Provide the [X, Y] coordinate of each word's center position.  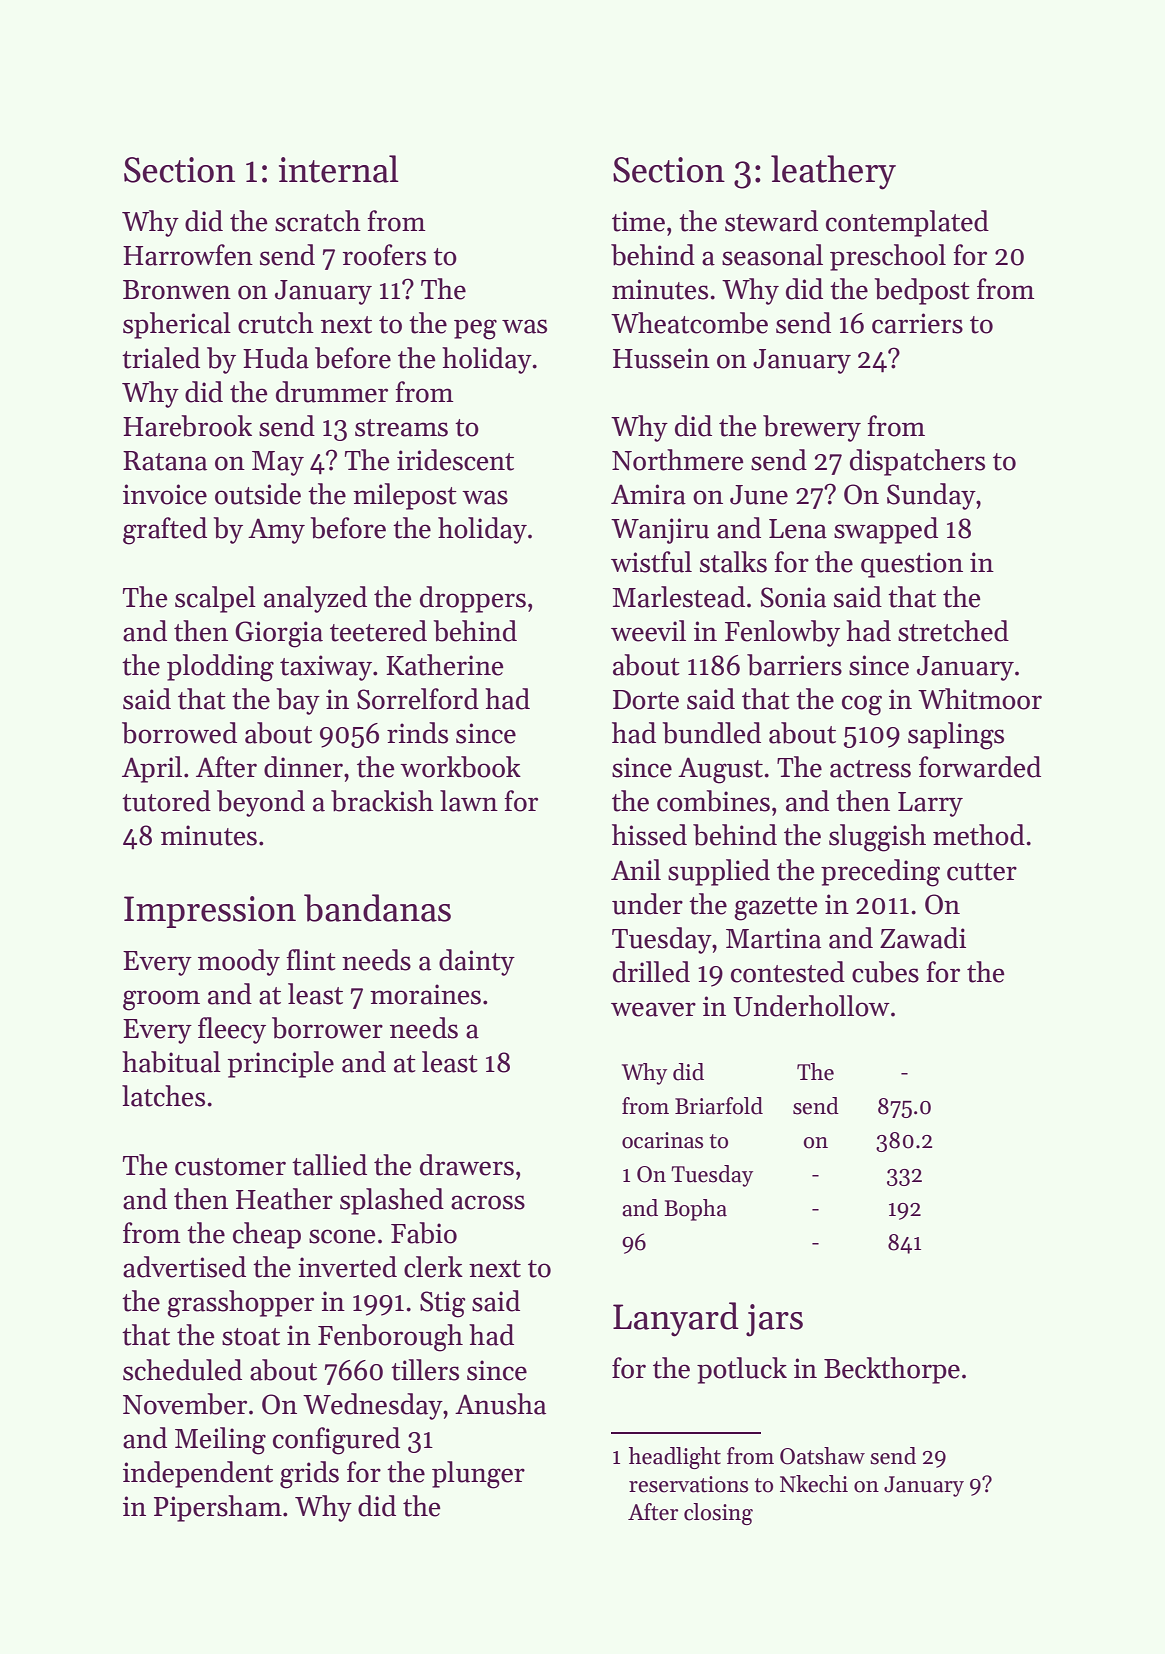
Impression [210, 912]
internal [339, 169]
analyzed [315, 599]
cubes [885, 972]
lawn [469, 801]
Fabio [424, 1233]
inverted [347, 1267]
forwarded [980, 767]
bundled [711, 733]
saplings [956, 736]
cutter [982, 872]
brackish [382, 801]
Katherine [445, 665]
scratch [318, 221]
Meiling [220, 1441]
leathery [833, 172]
